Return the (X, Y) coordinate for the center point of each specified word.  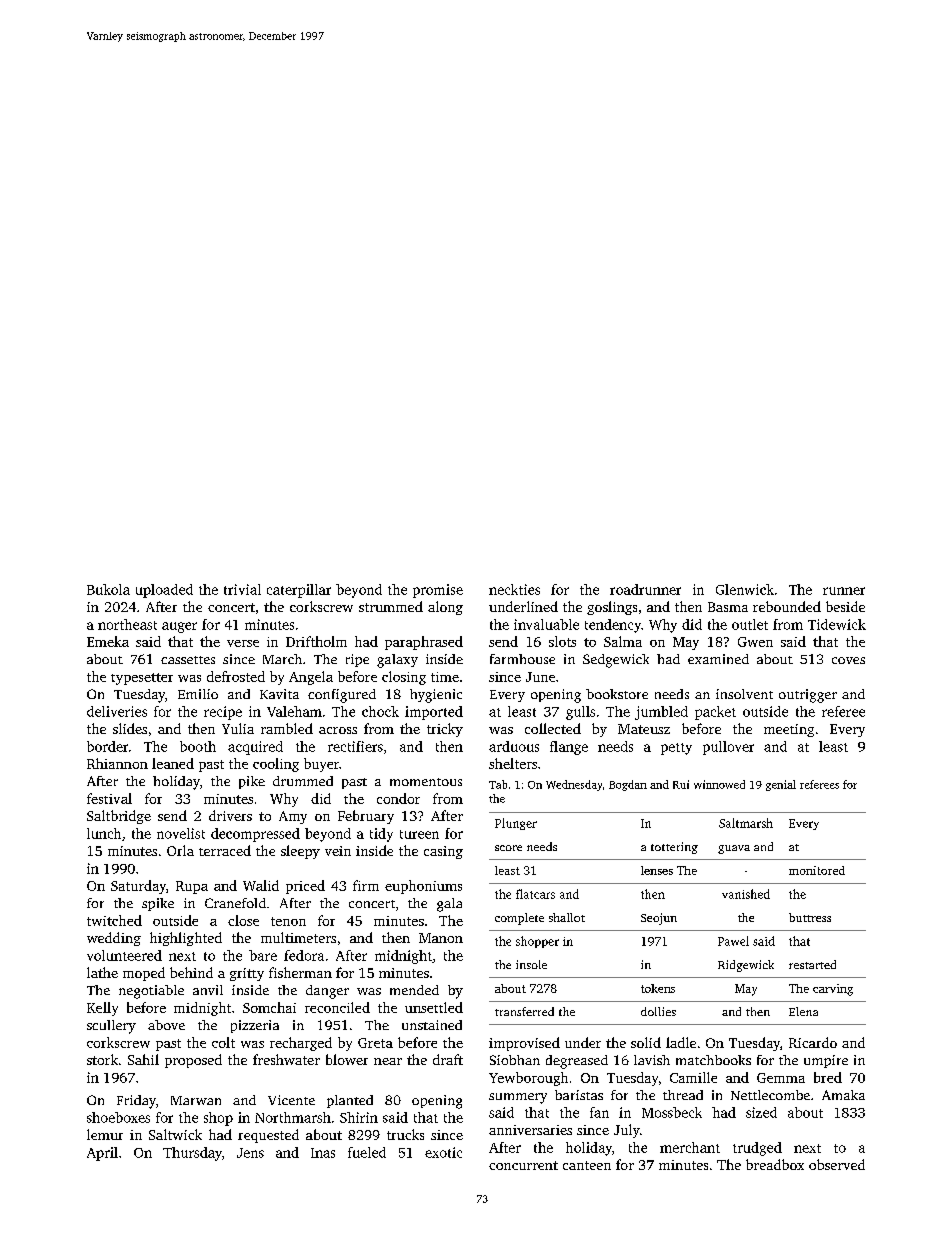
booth (198, 746)
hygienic (436, 696)
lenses (657, 870)
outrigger (808, 696)
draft (448, 1059)
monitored (817, 870)
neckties (514, 589)
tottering (674, 848)
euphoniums (423, 887)
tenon (288, 921)
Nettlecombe (770, 1095)
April (102, 1154)
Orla (180, 850)
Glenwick (745, 589)
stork (102, 1059)
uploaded (164, 591)
